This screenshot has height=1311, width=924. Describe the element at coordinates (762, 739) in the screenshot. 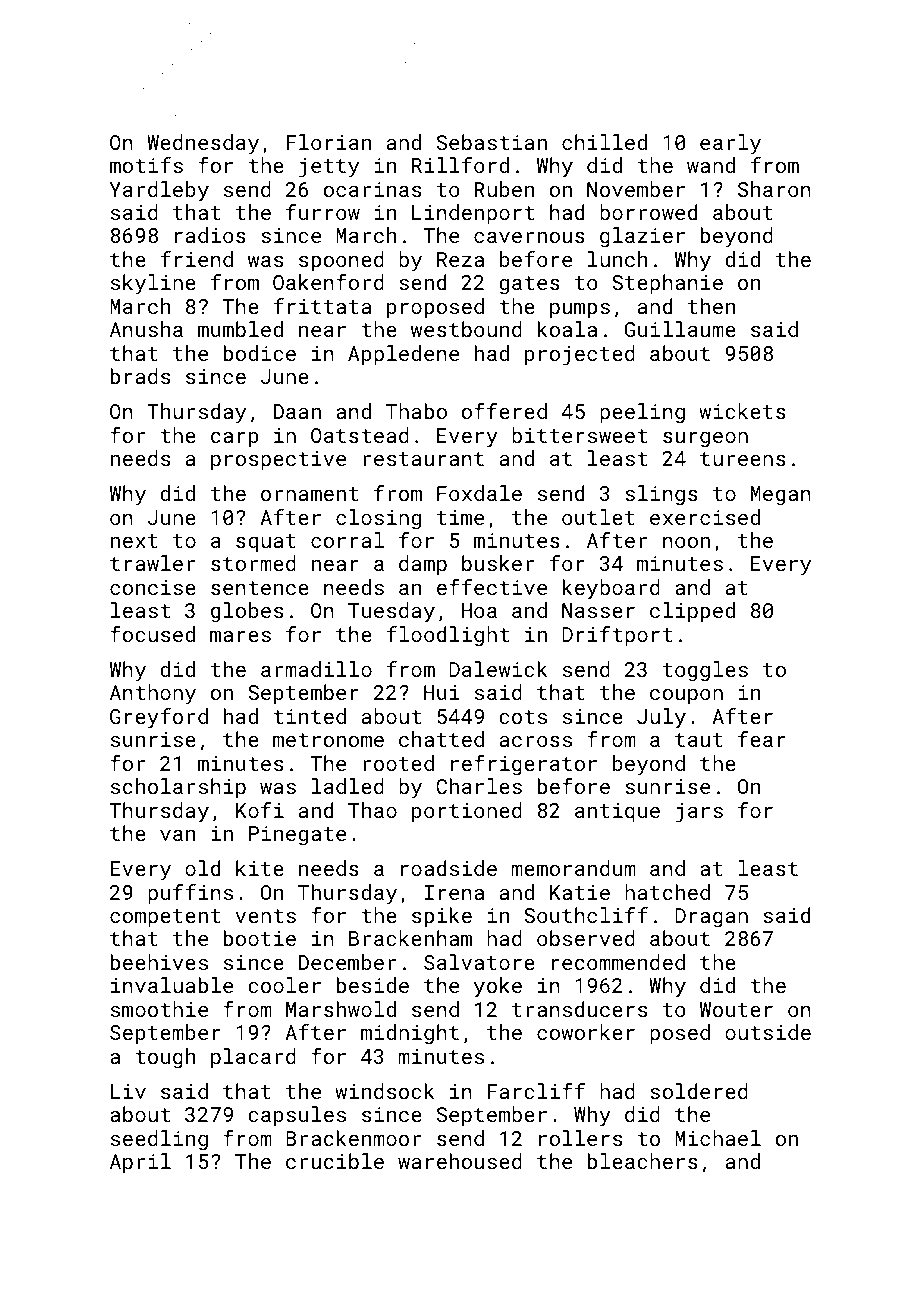

I see `fear` at that location.
